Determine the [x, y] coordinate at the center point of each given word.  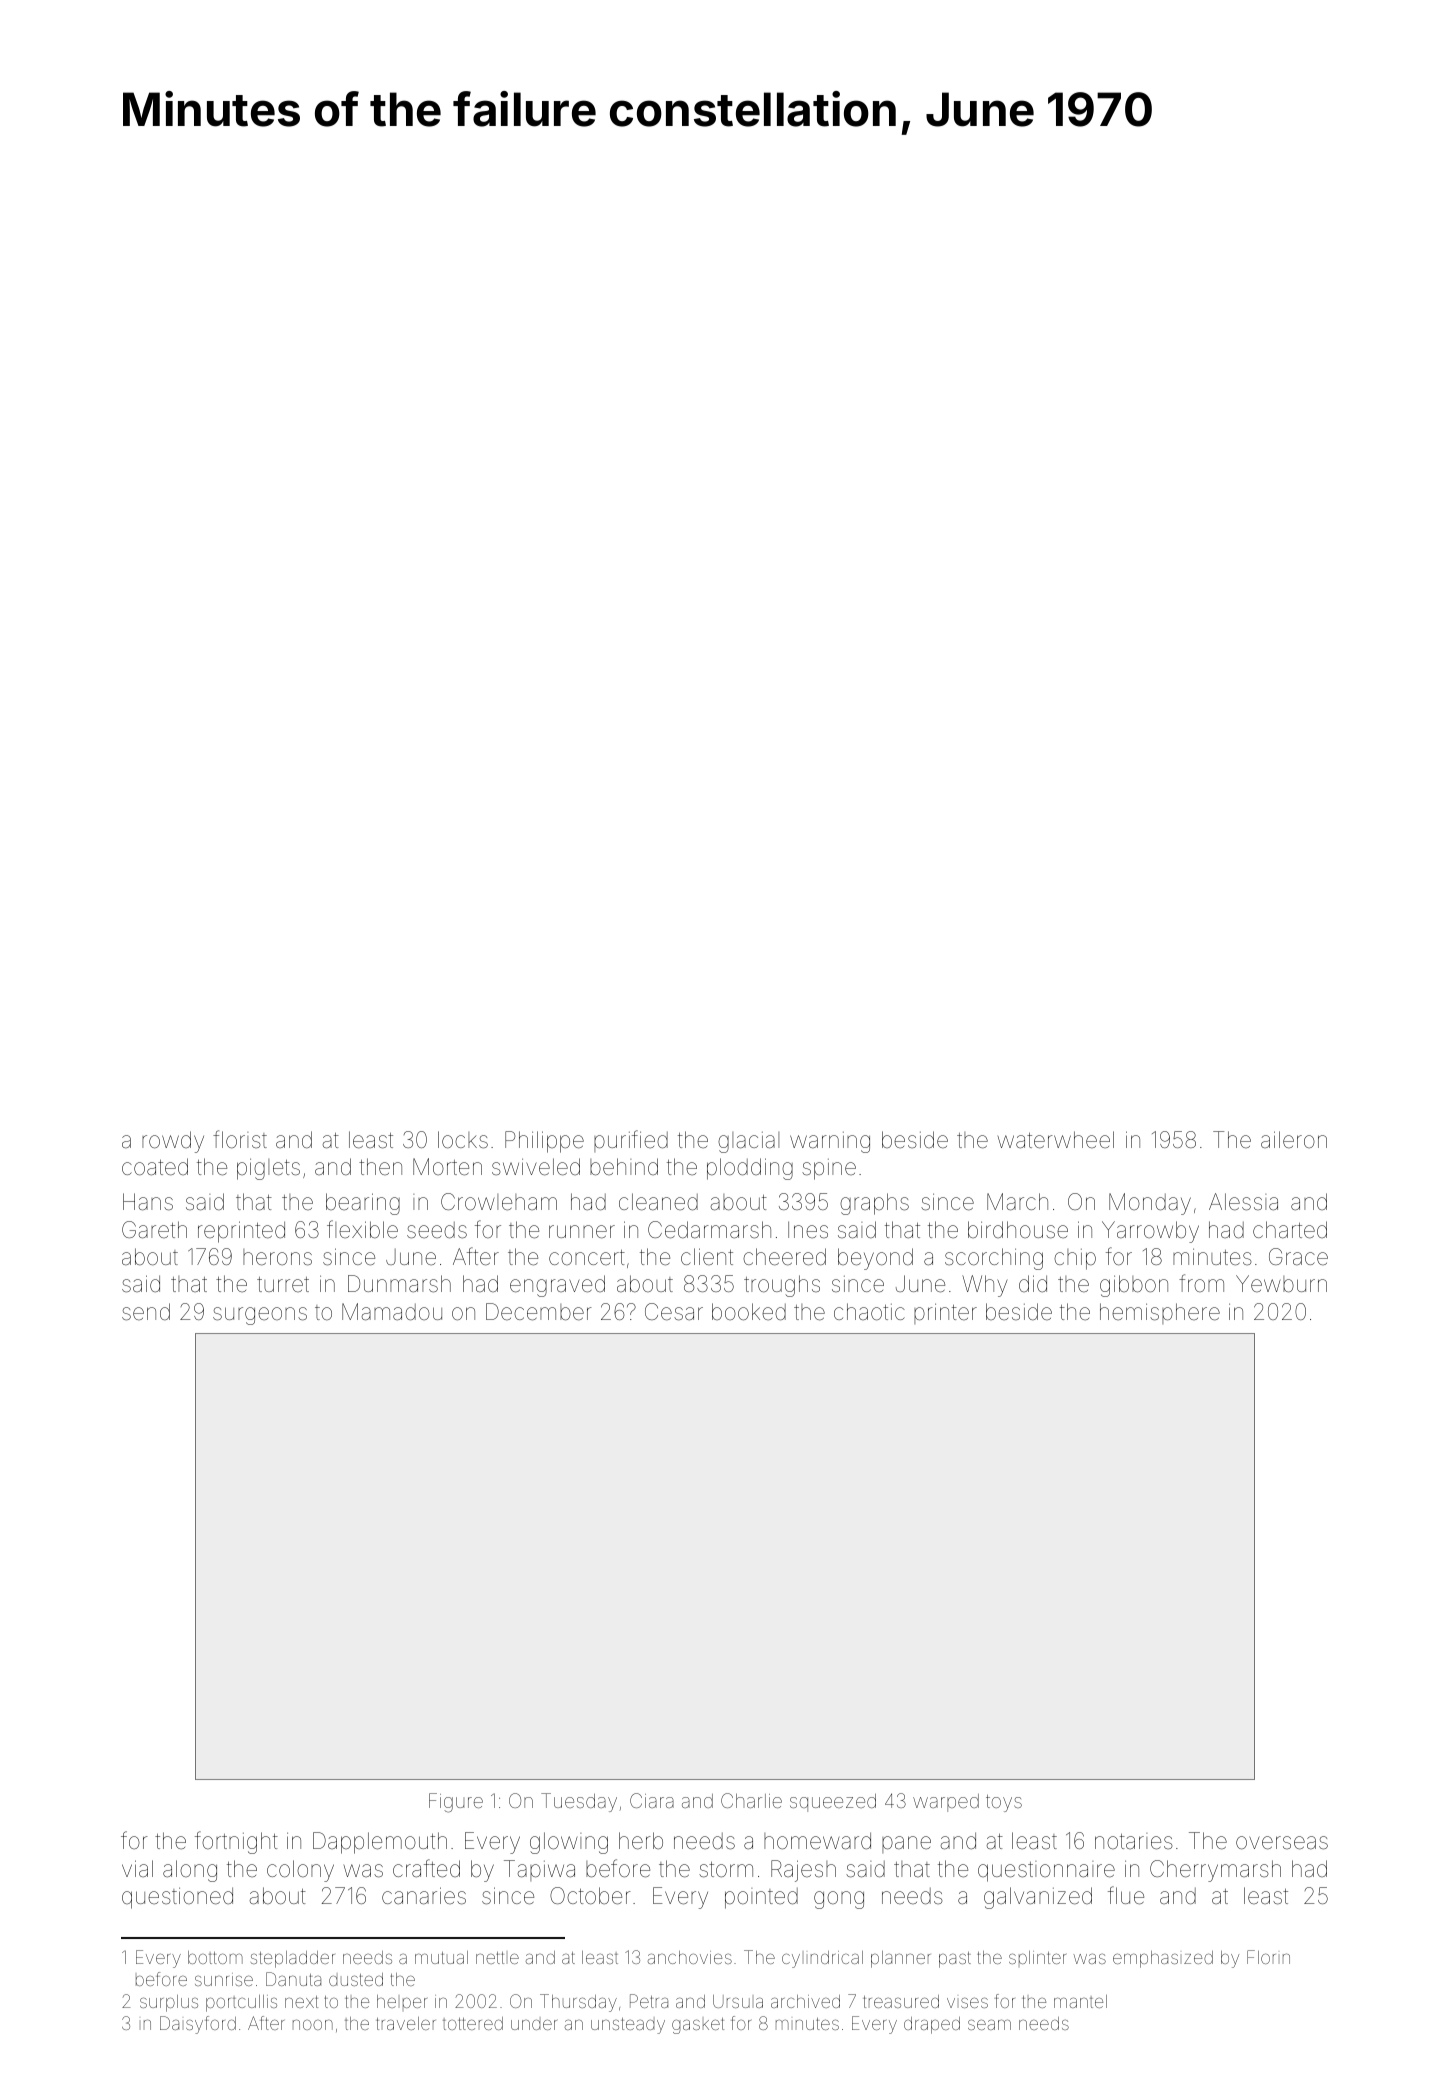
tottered [473, 2023]
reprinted [241, 1232]
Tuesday [579, 1802]
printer [945, 1313]
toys [1004, 1803]
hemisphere [1160, 1313]
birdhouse [1018, 1230]
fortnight [236, 1842]
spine [829, 1169]
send [146, 1312]
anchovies [690, 1957]
